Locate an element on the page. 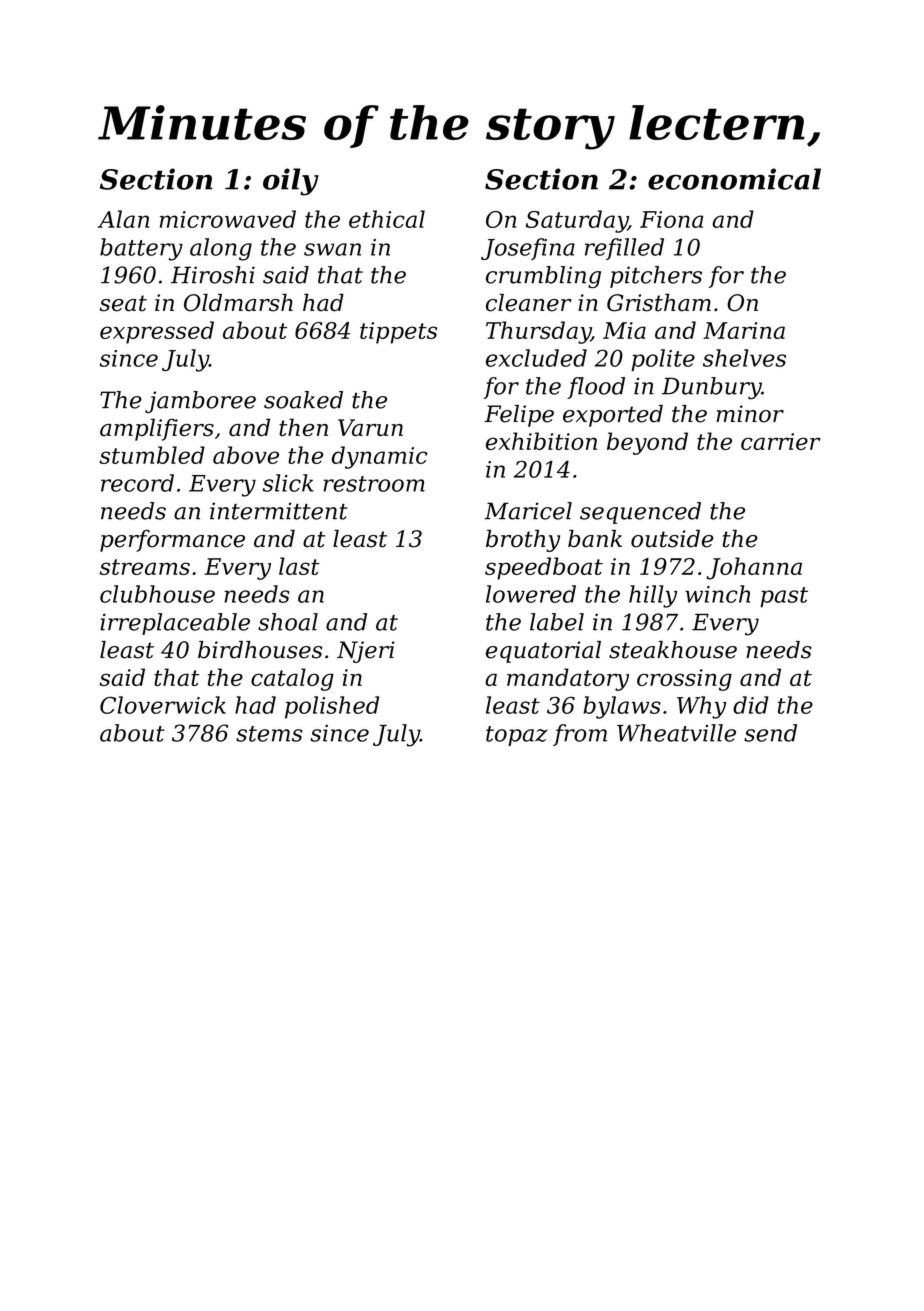 The width and height of the page is (924, 1311). from is located at coordinates (580, 735).
